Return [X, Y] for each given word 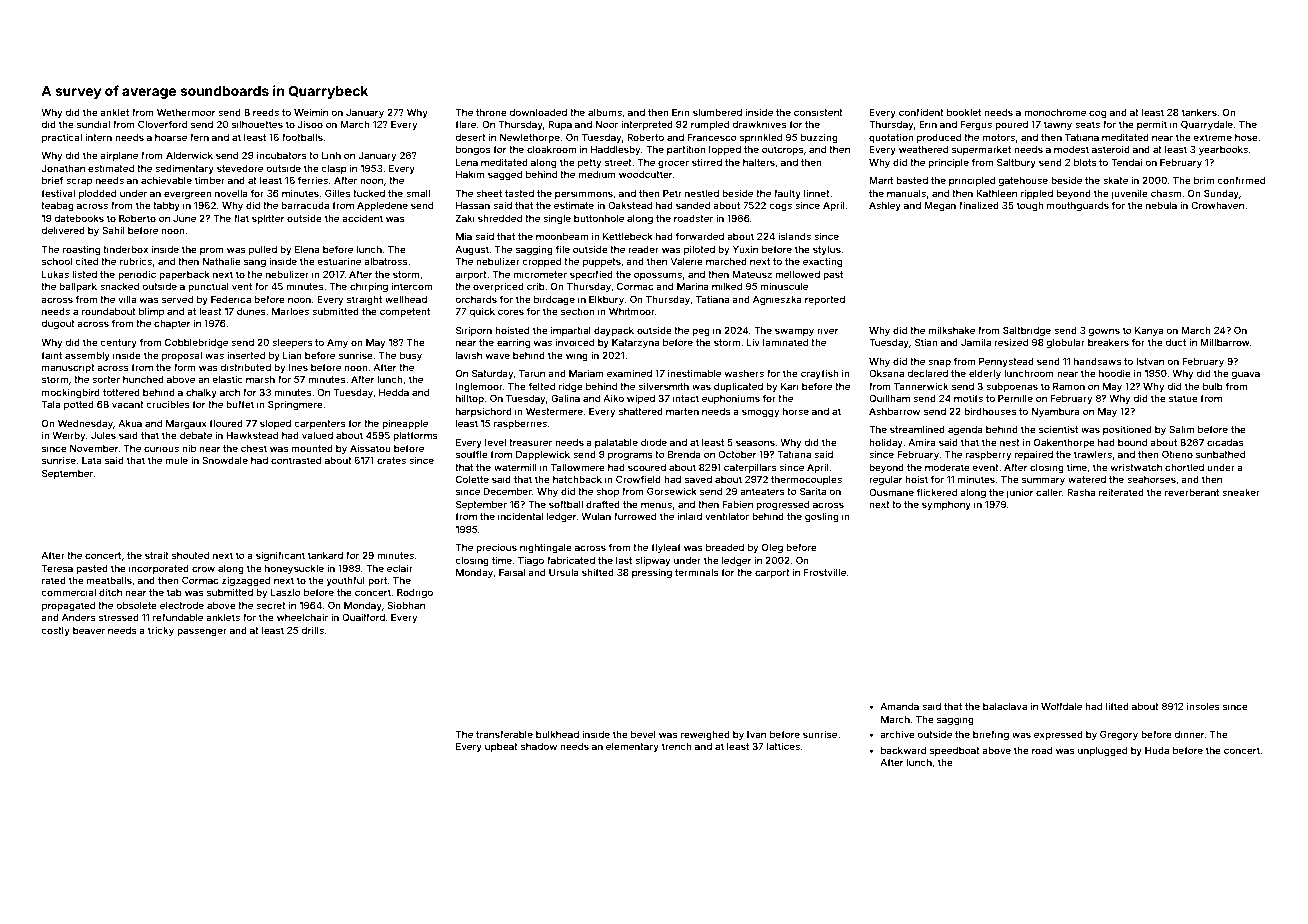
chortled [1184, 467]
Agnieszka [777, 300]
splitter [268, 219]
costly [55, 631]
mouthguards [1078, 206]
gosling [822, 517]
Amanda [899, 706]
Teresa [57, 568]
